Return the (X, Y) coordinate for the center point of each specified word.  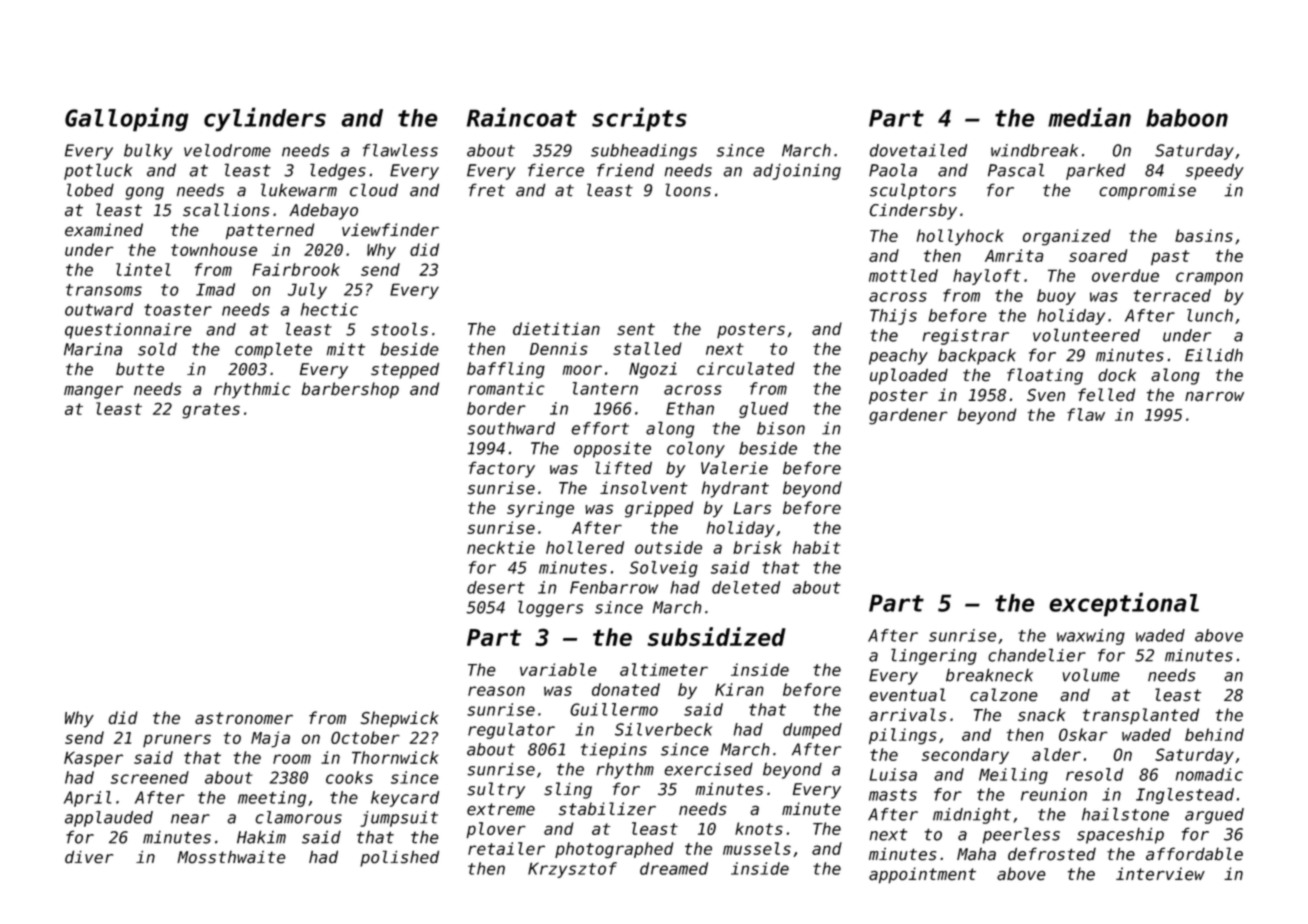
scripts (639, 119)
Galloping (127, 119)
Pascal (1016, 170)
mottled (903, 275)
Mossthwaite (231, 857)
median (1089, 117)
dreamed (674, 868)
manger (93, 392)
